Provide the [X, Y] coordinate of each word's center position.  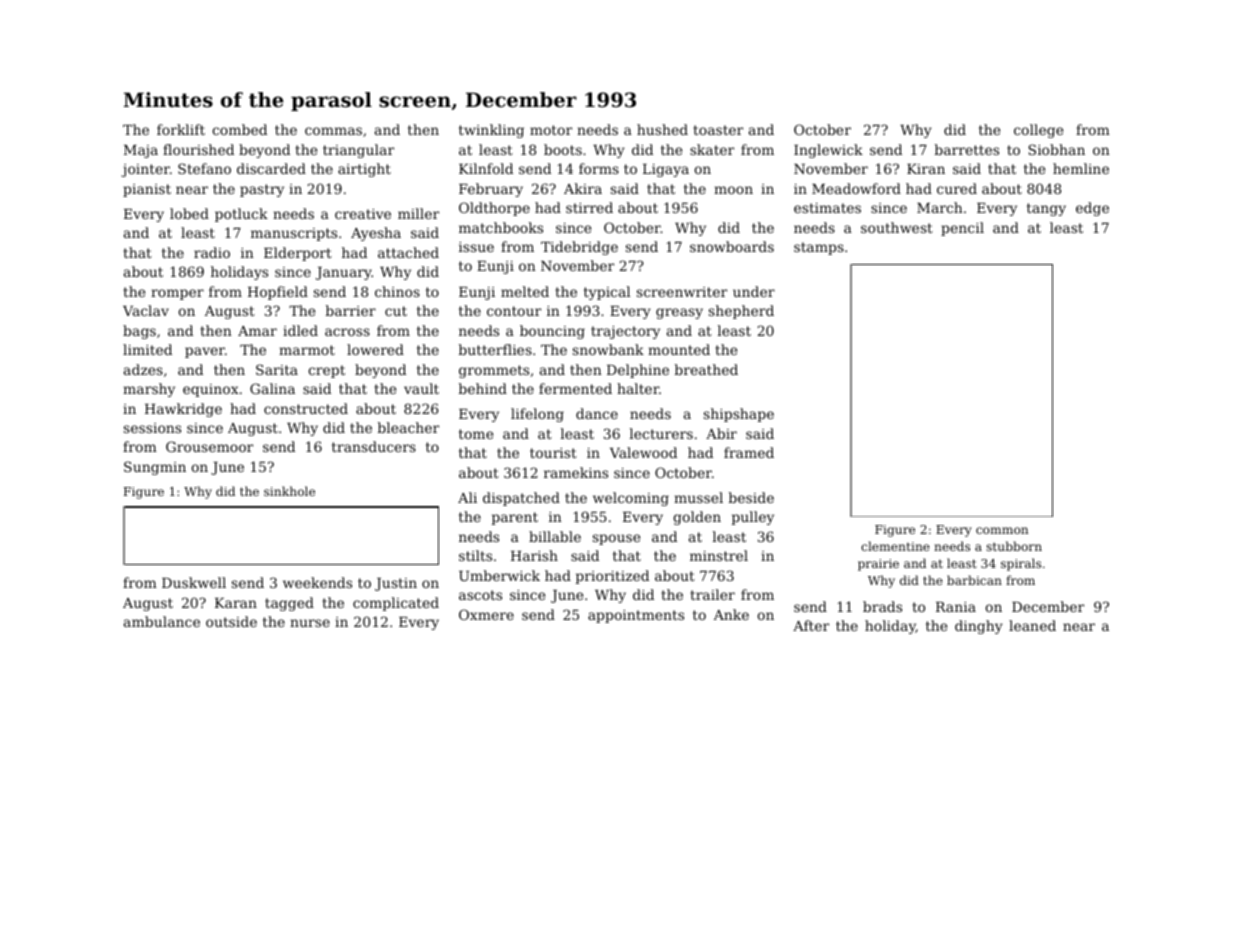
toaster [718, 130]
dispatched [521, 499]
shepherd [741, 312]
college [1038, 131]
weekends [317, 582]
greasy [679, 313]
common [1002, 530]
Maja [141, 151]
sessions [152, 428]
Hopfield [278, 293]
